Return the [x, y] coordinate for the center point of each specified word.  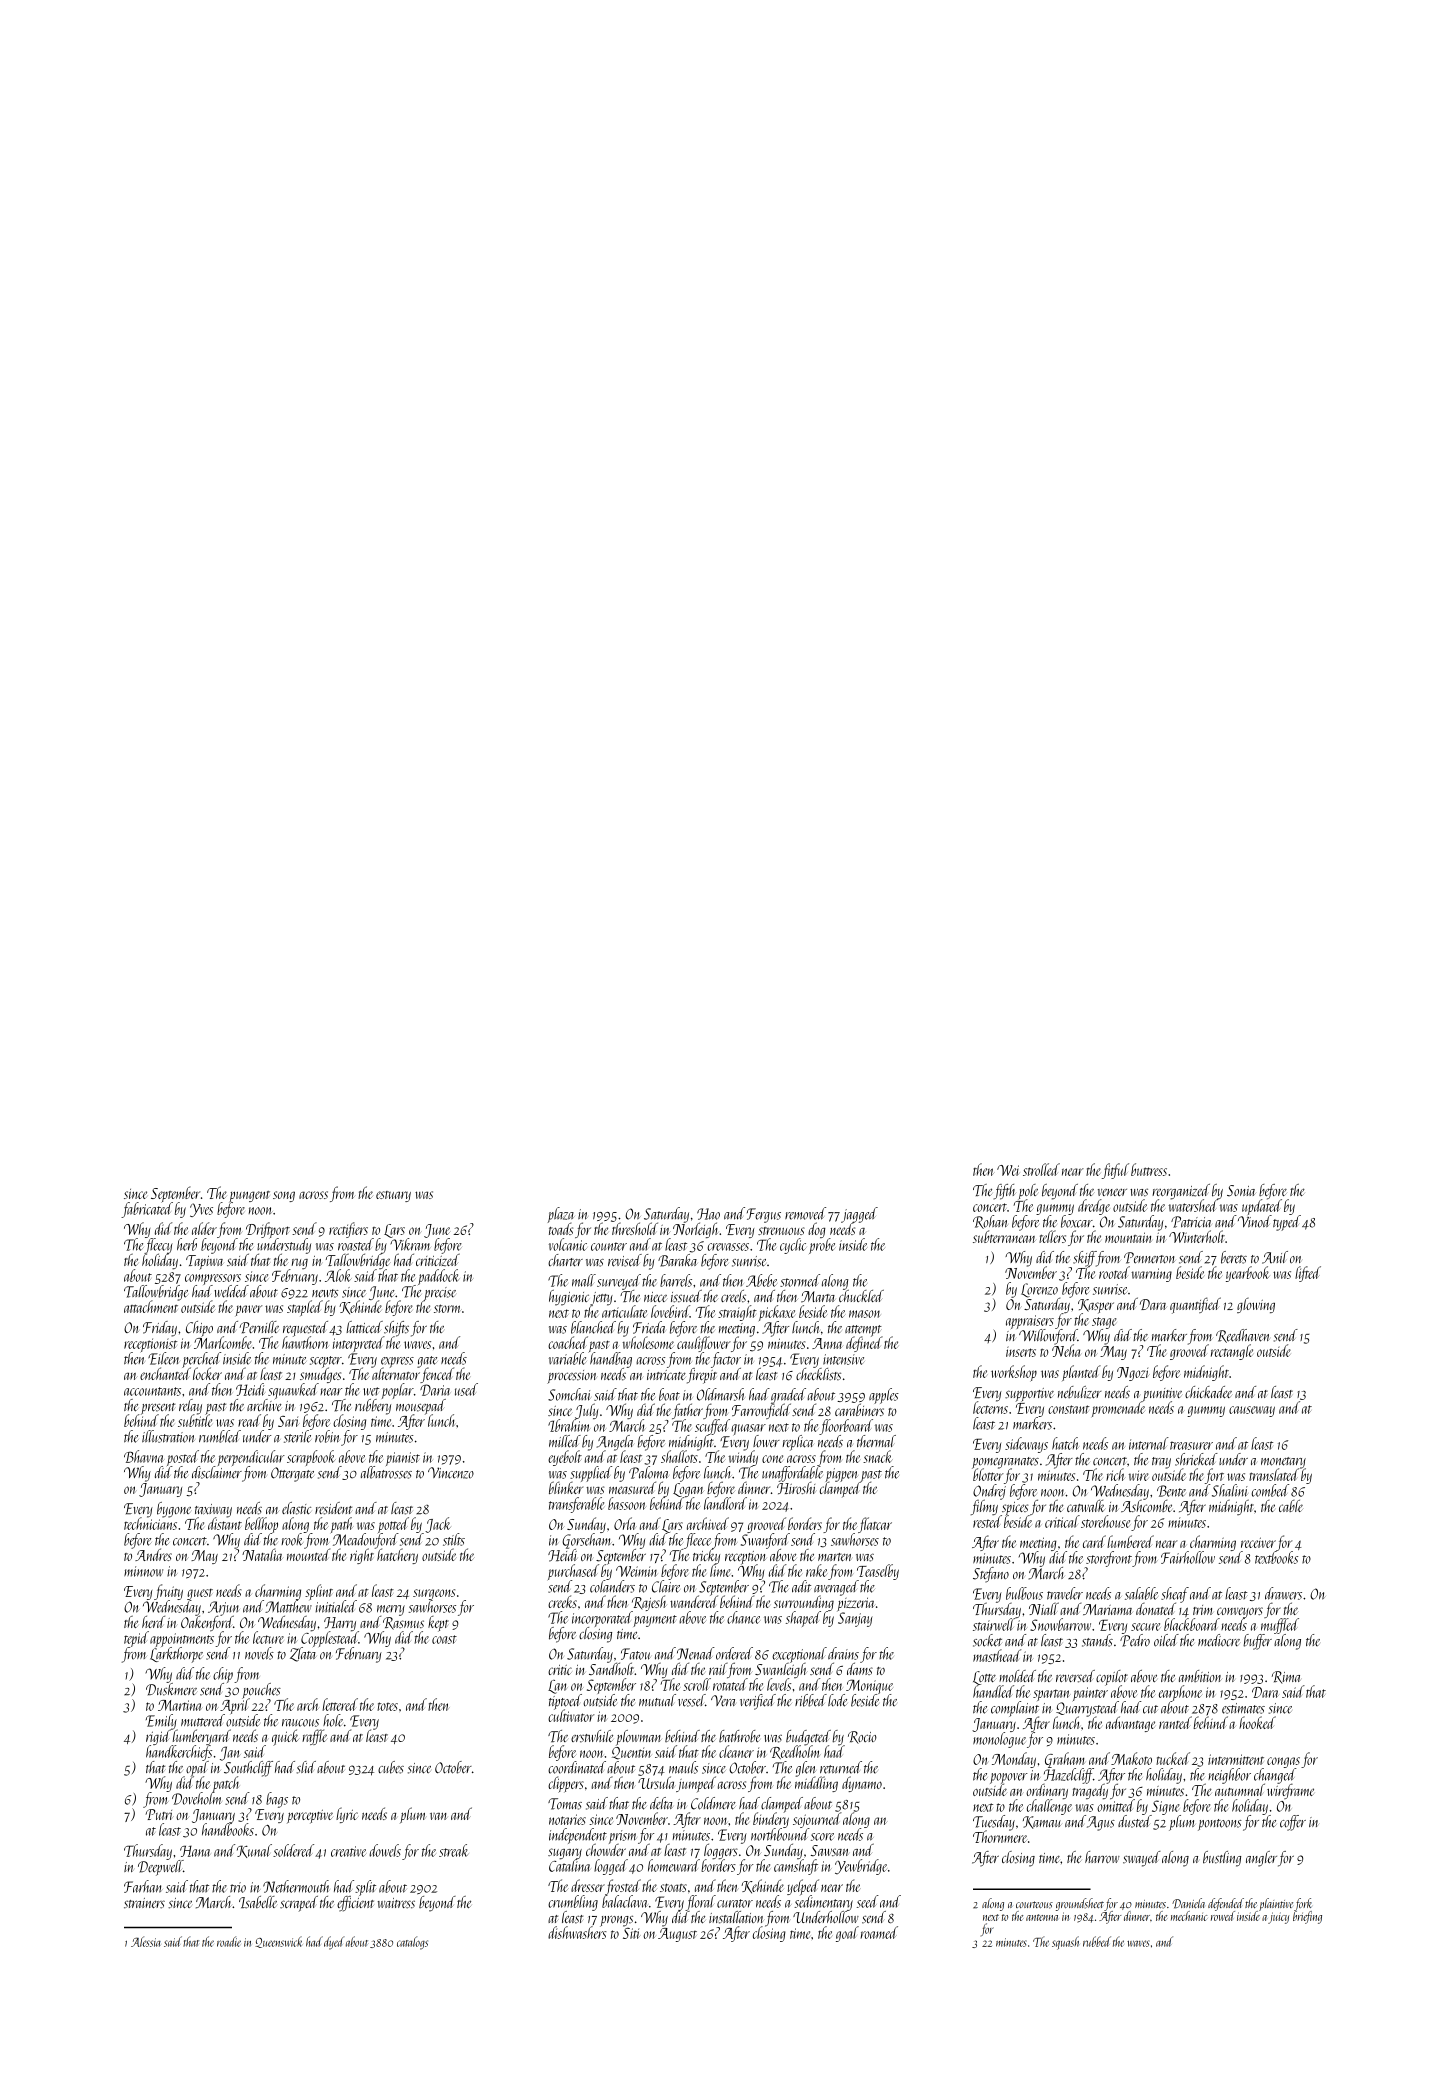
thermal [876, 1441]
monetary [1283, 1462]
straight [737, 1313]
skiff [1084, 1258]
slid [306, 1767]
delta [661, 1803]
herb [187, 1244]
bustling [1222, 1859]
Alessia [146, 1941]
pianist [403, 1459]
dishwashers [577, 1933]
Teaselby [878, 1572]
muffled [1280, 1626]
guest [200, 1594]
